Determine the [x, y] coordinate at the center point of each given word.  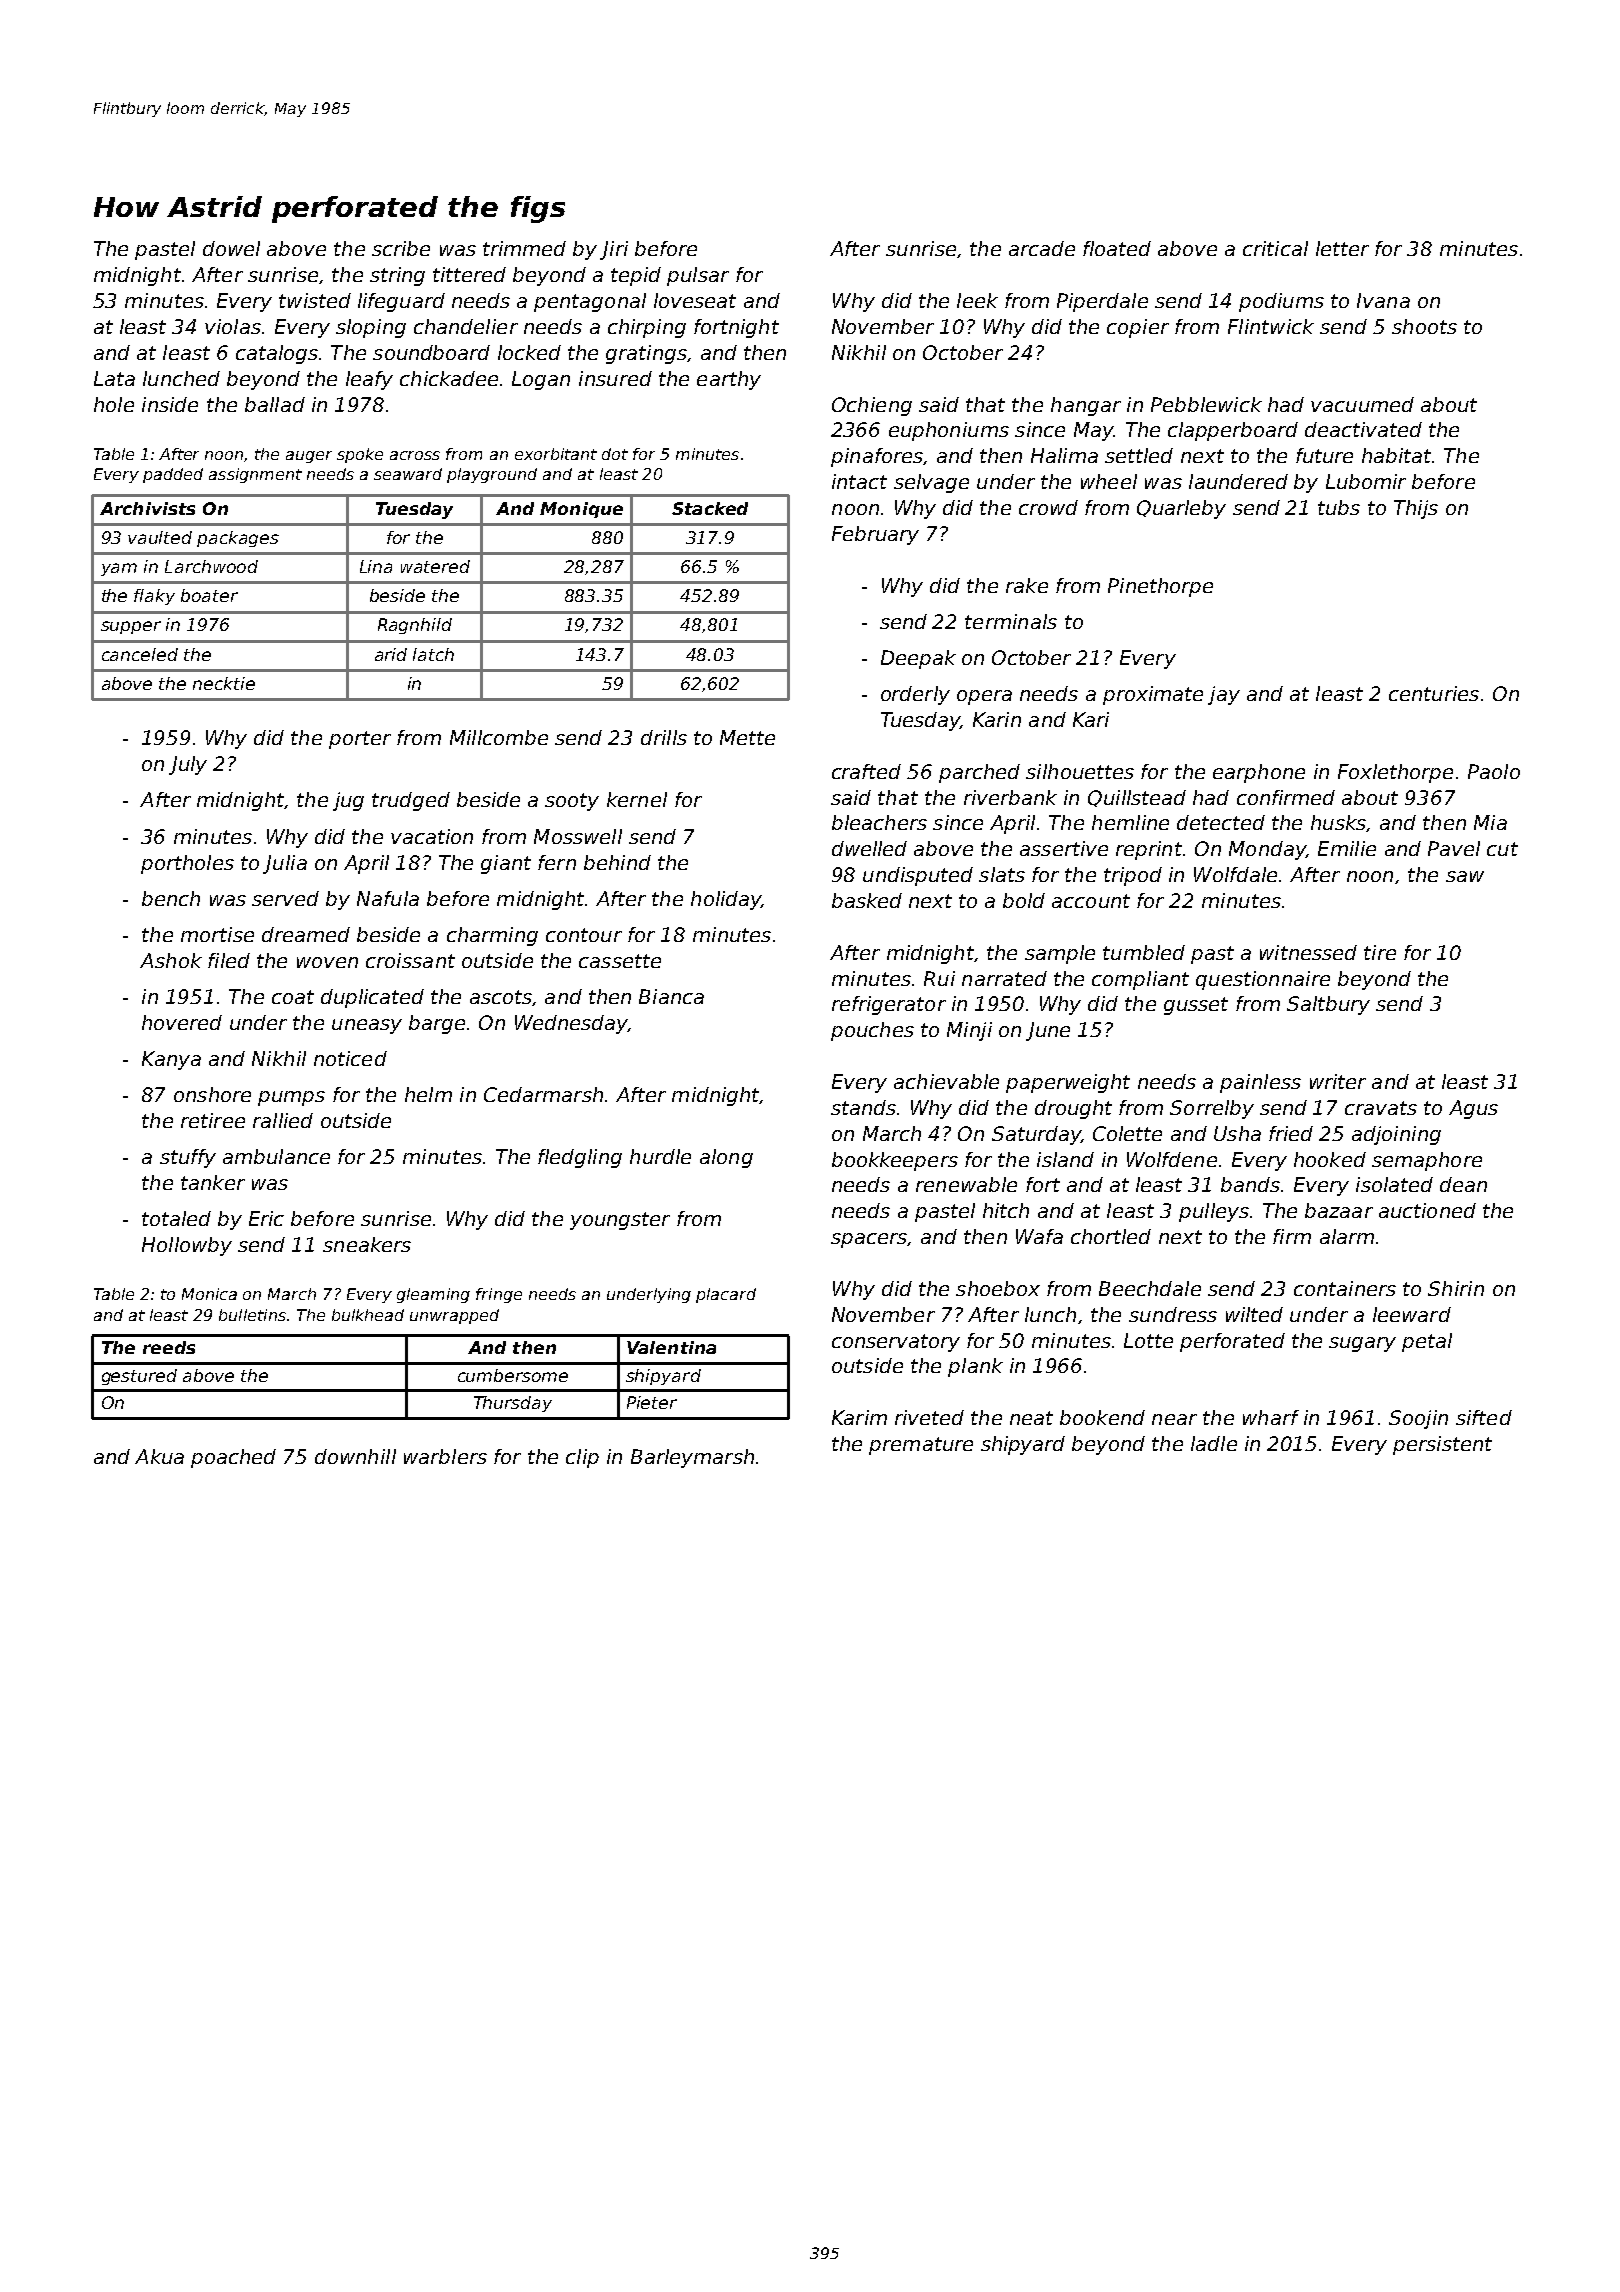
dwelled [869, 848]
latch [433, 654]
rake [1027, 585]
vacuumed [1362, 404]
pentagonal [590, 302]
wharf [1271, 1417]
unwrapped [454, 1316]
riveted [929, 1417]
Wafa [1039, 1236]
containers [1345, 1288]
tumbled [1144, 952]
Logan [541, 380]
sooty [572, 802]
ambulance [276, 1156]
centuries [1434, 693]
